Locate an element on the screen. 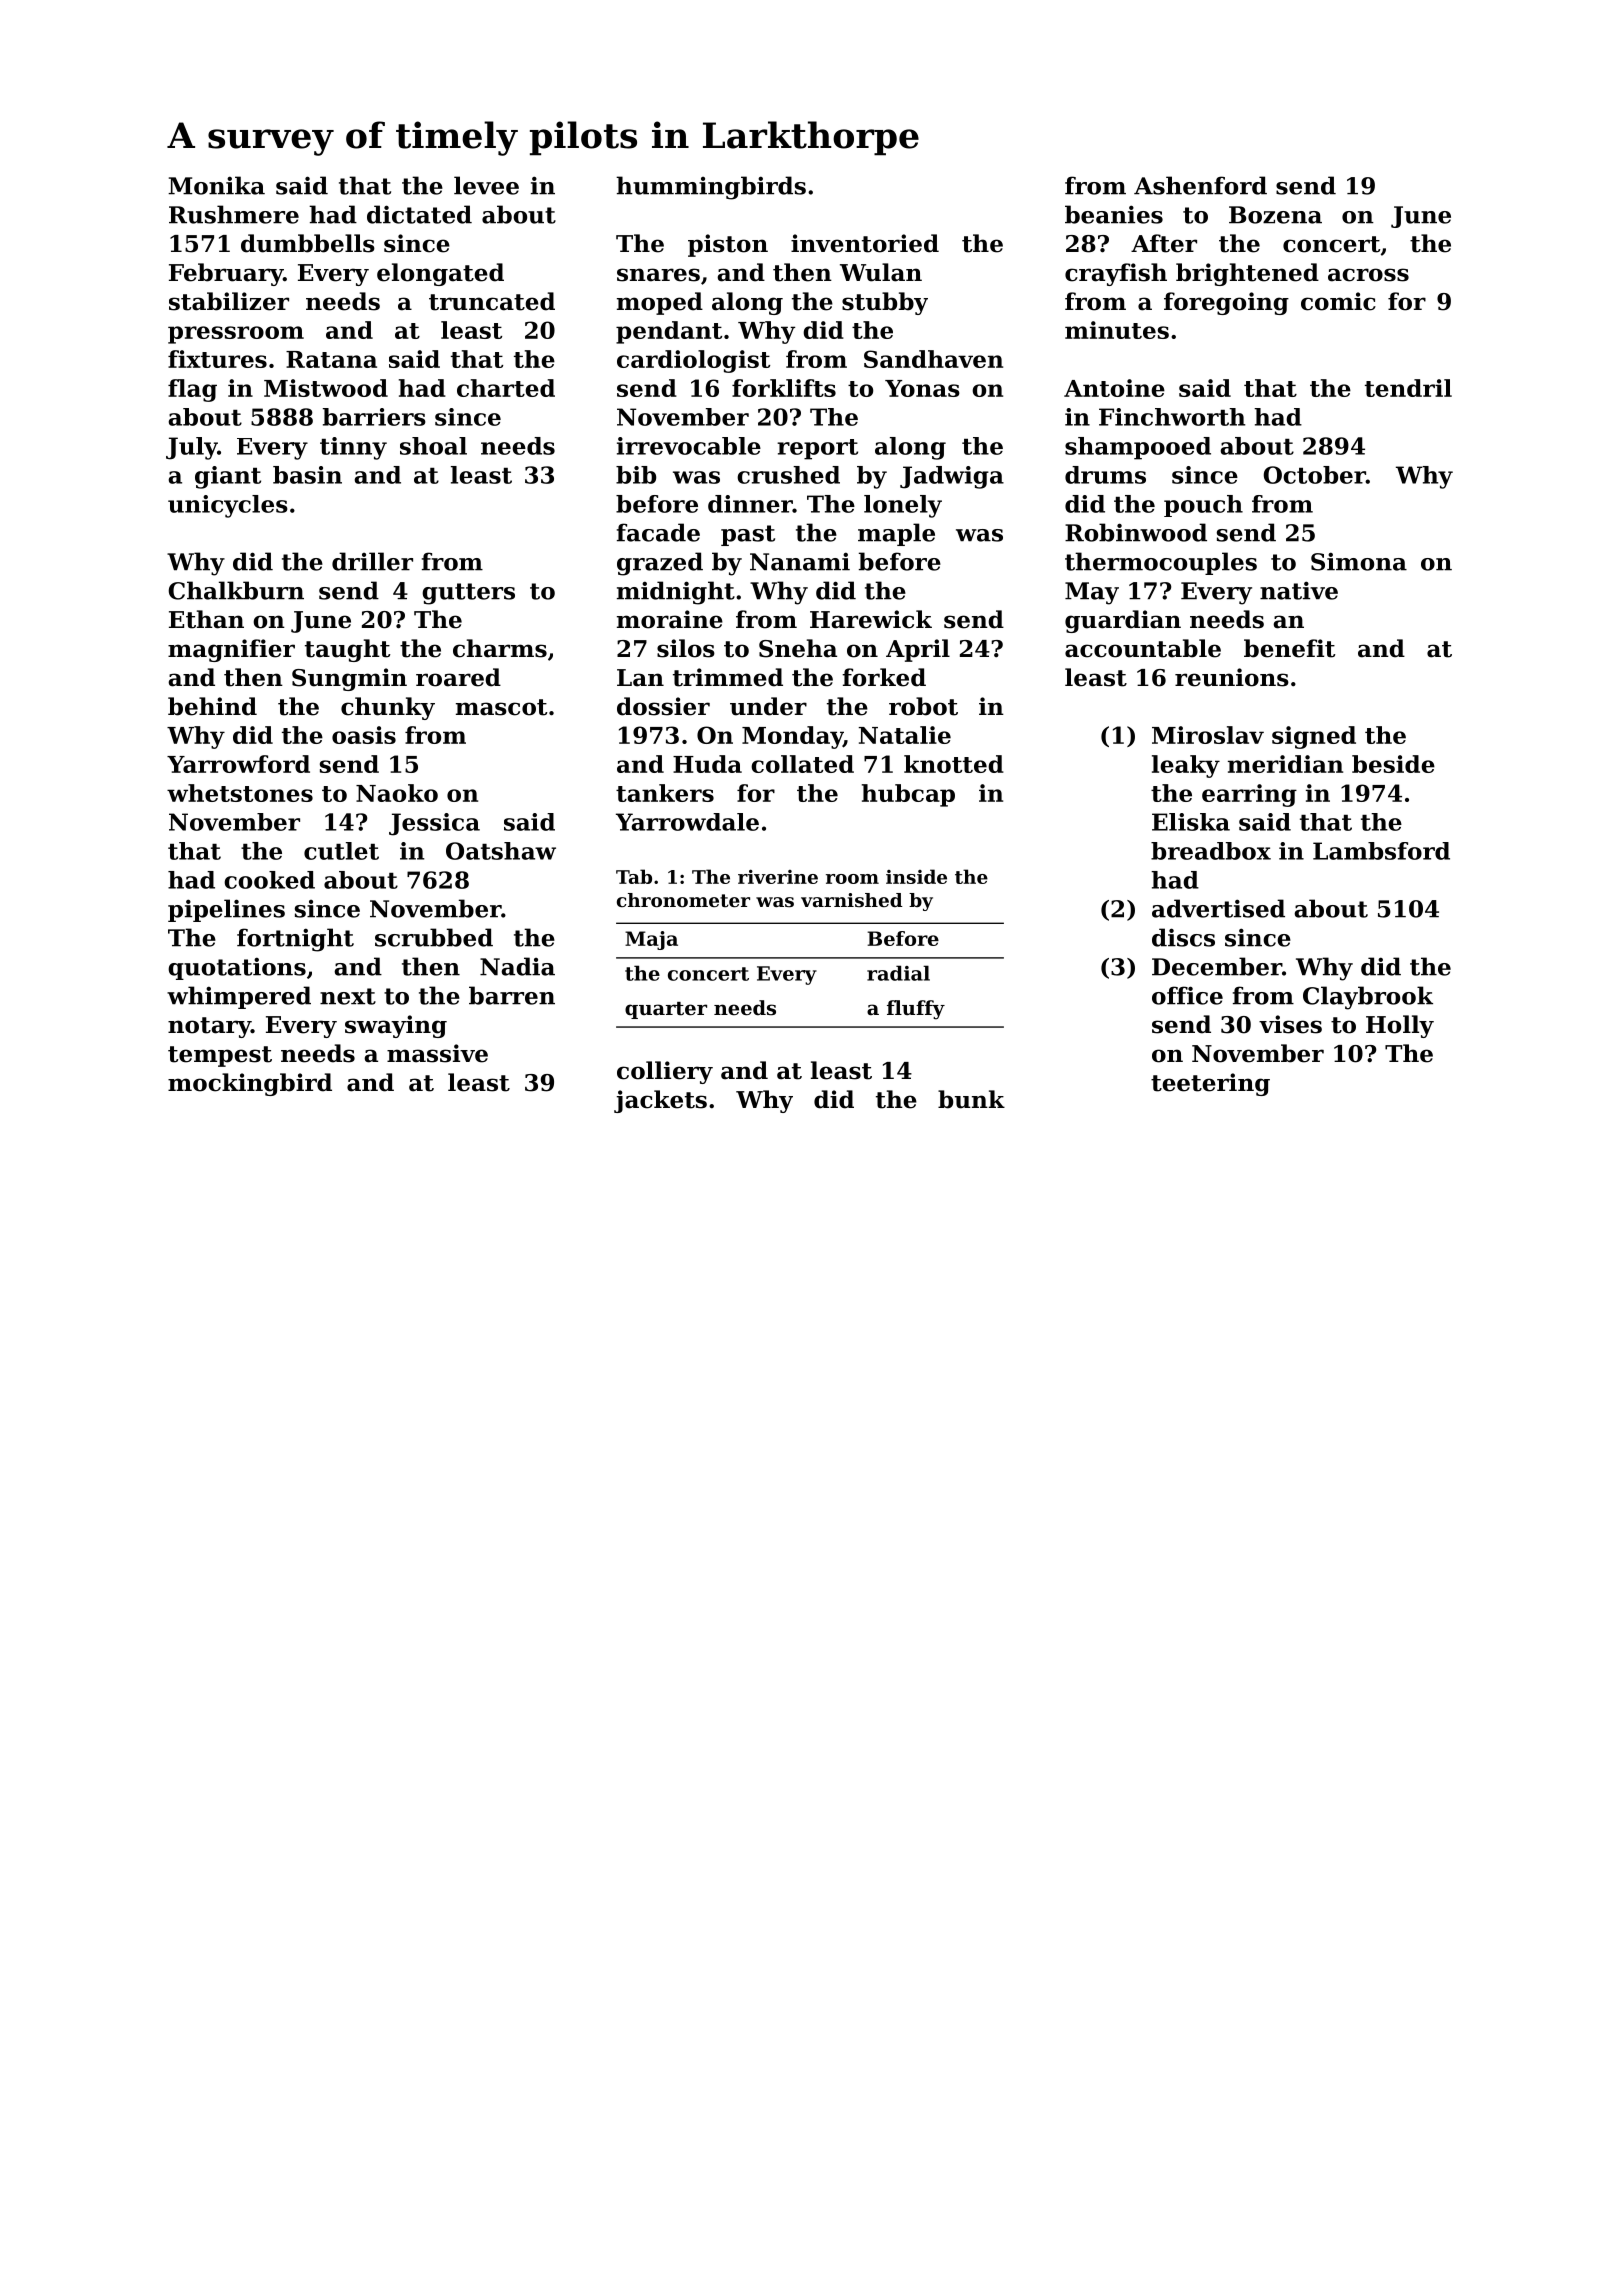  mockingbird is located at coordinates (250, 1084).
